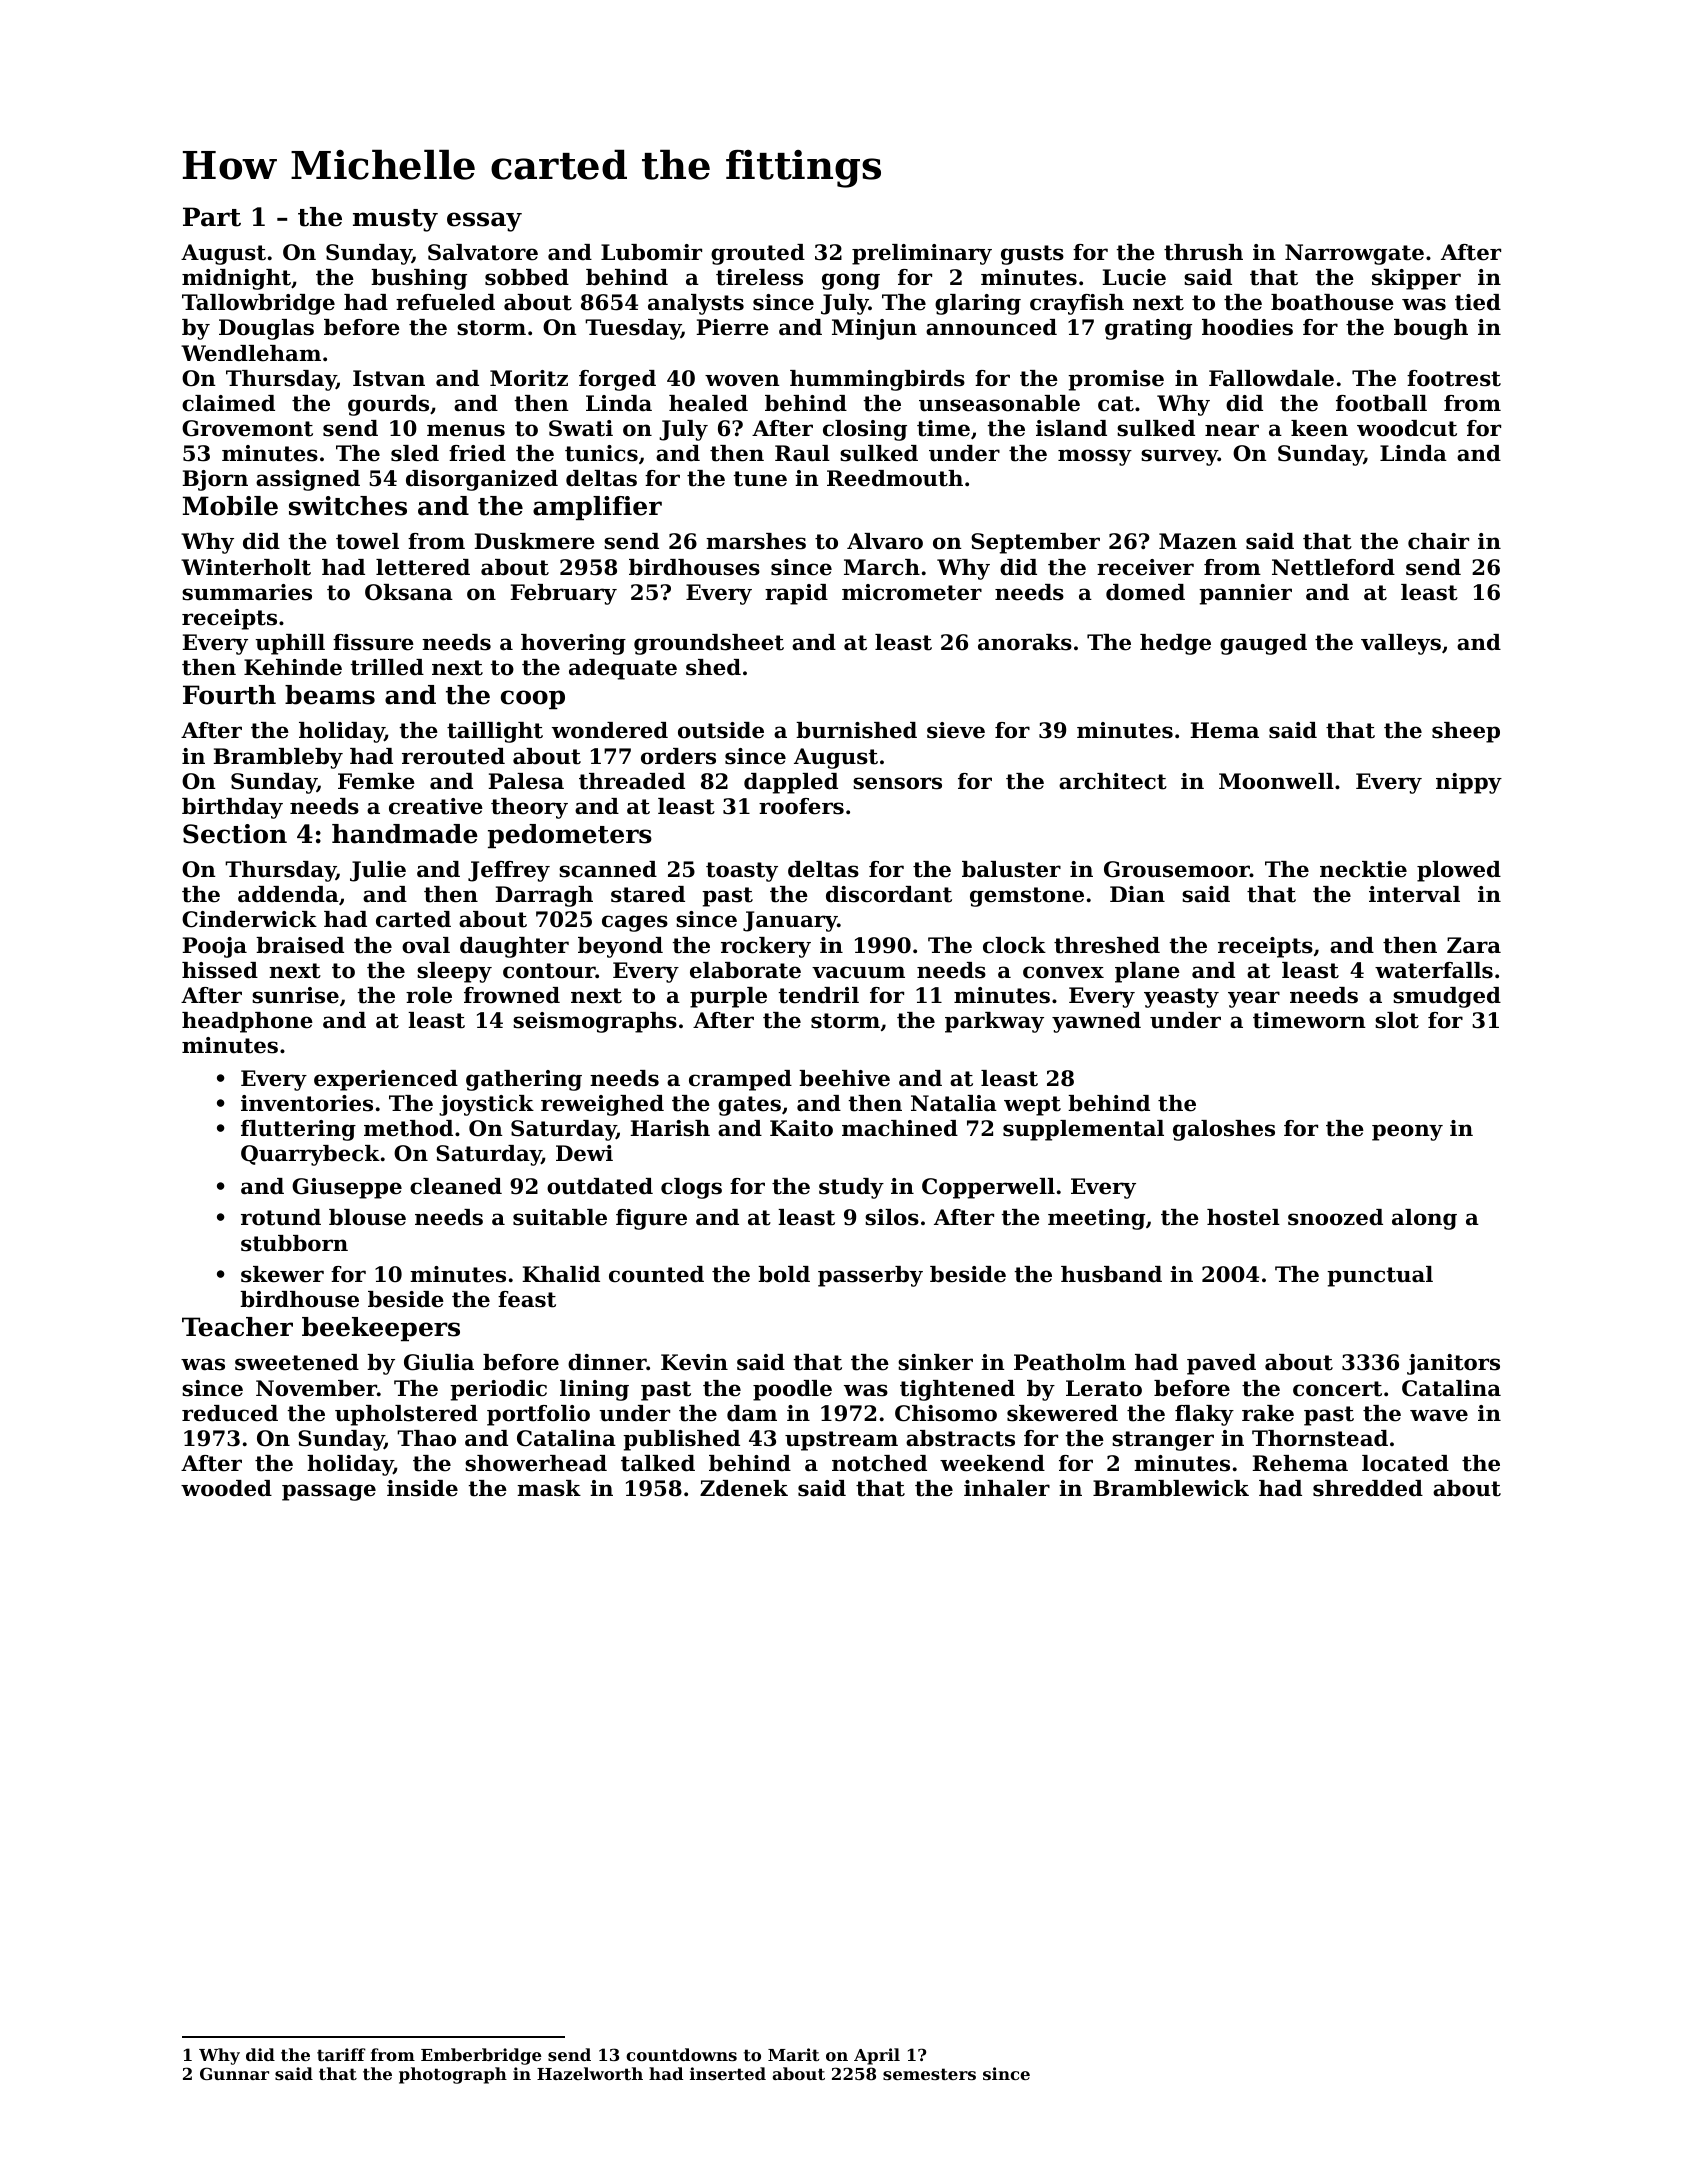 The image size is (1683, 2178). Describe the element at coordinates (1203, 252) in the page. I see `thrush` at that location.
